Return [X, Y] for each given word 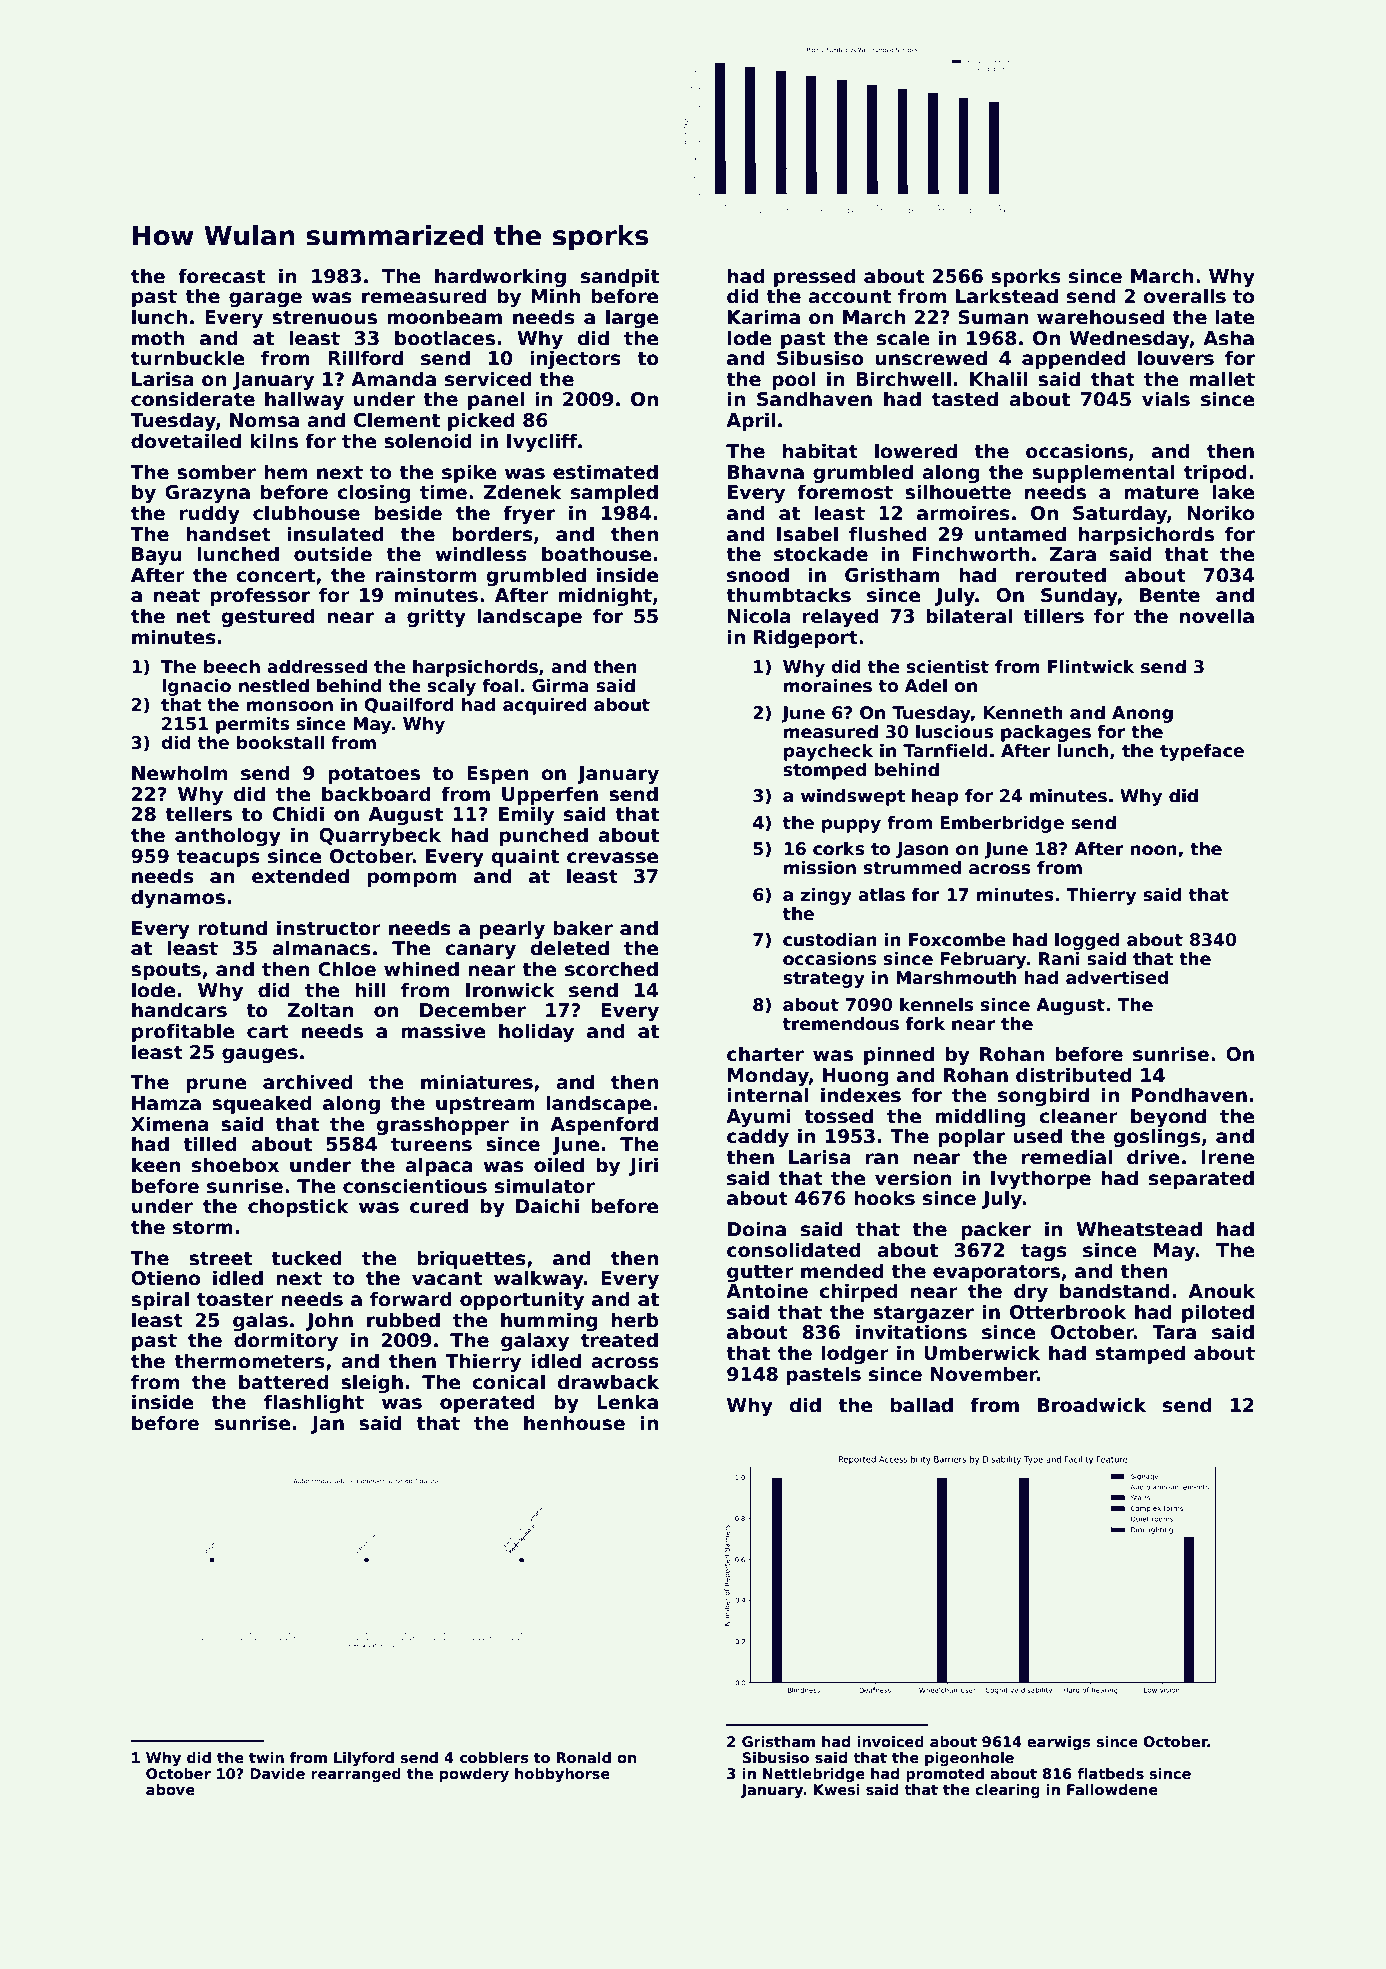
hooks [884, 1198]
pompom [412, 879]
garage [265, 299]
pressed [815, 277]
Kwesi [837, 1789]
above [170, 1789]
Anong [1142, 714]
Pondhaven [1189, 1095]
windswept [853, 797]
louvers [1176, 358]
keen [156, 1165]
